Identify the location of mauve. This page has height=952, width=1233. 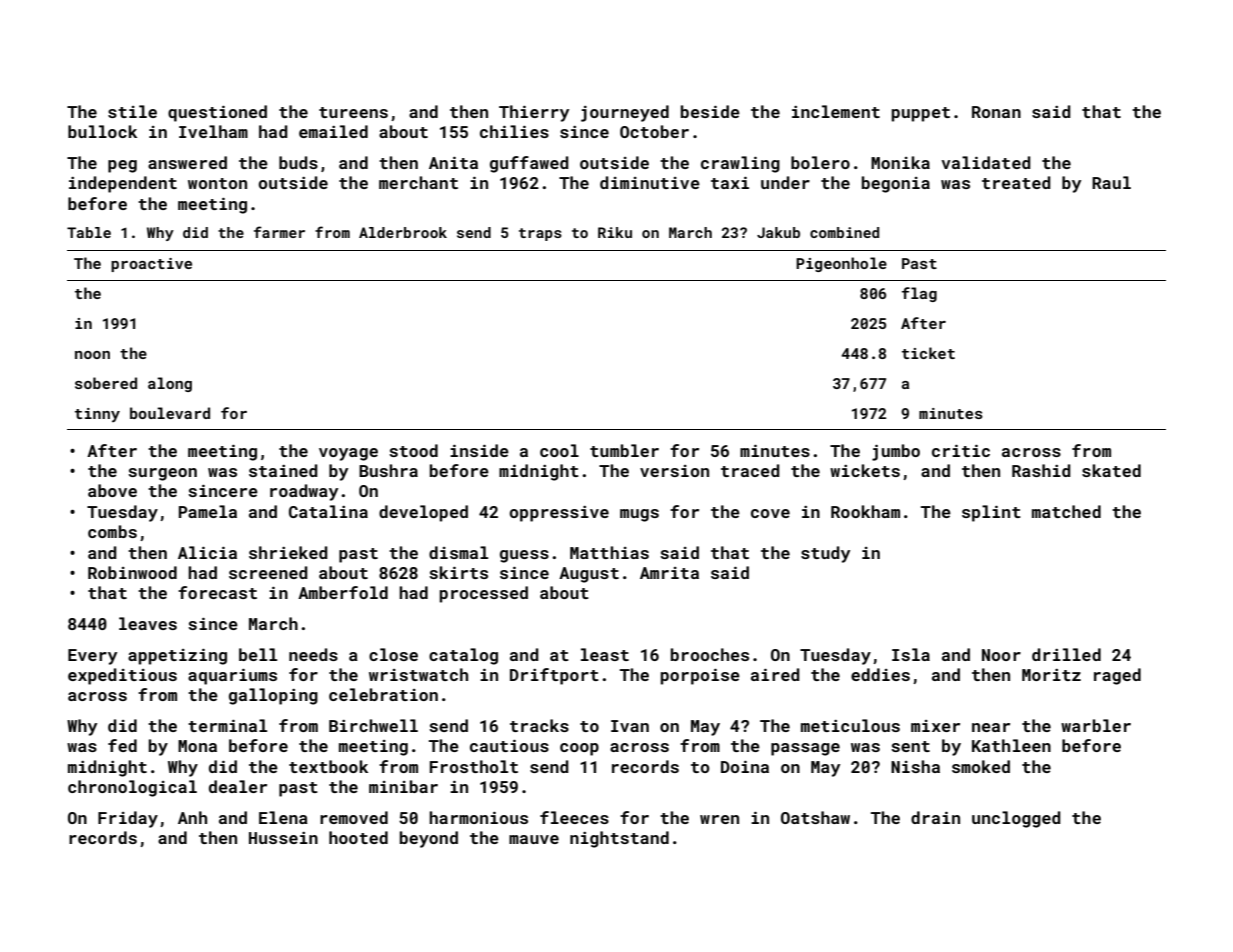
(534, 839).
